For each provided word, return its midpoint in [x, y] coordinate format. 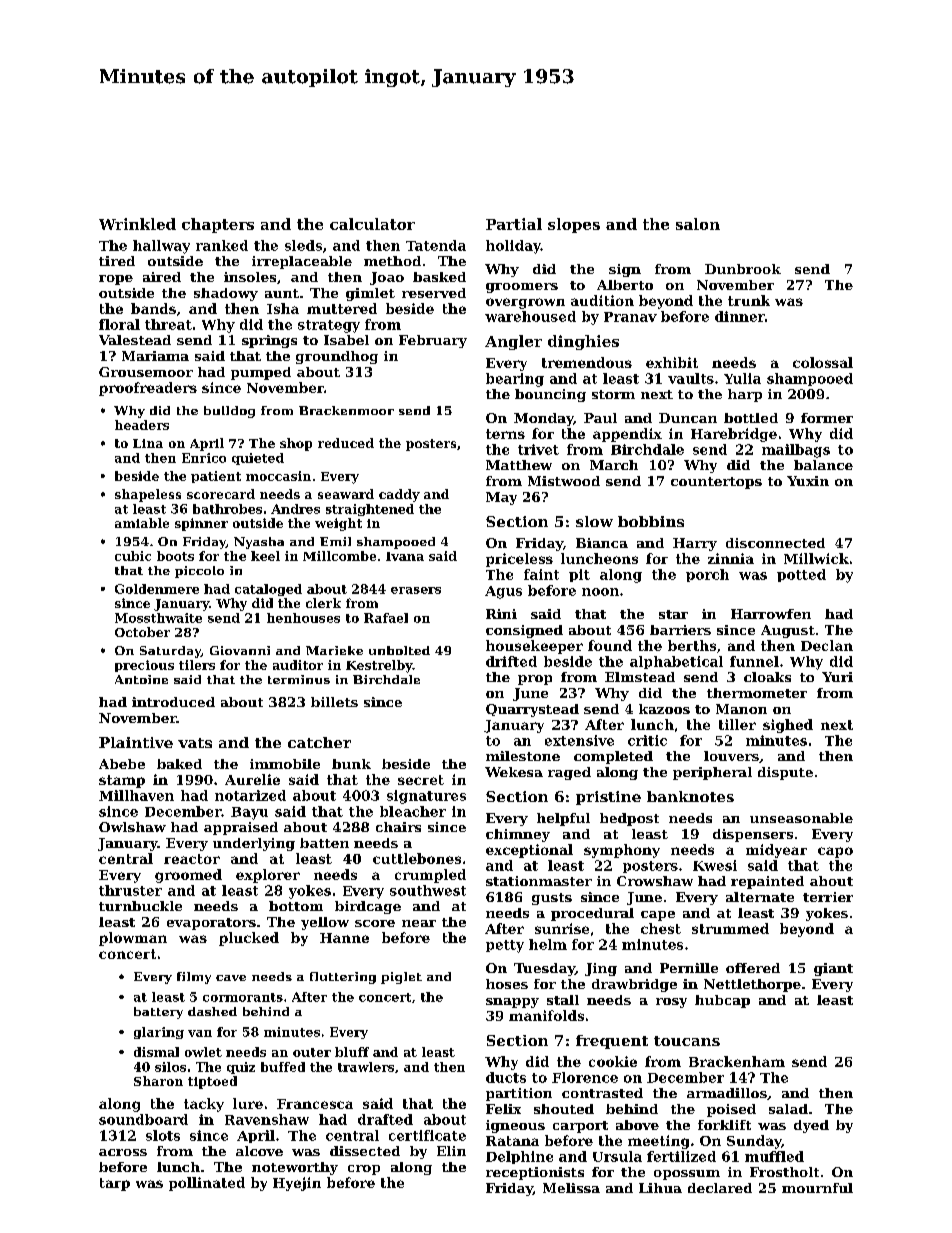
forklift [724, 1125]
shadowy [226, 294]
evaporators [211, 924]
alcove [259, 1151]
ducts [506, 1077]
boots [175, 556]
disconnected [775, 543]
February [433, 341]
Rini [501, 614]
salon [698, 224]
